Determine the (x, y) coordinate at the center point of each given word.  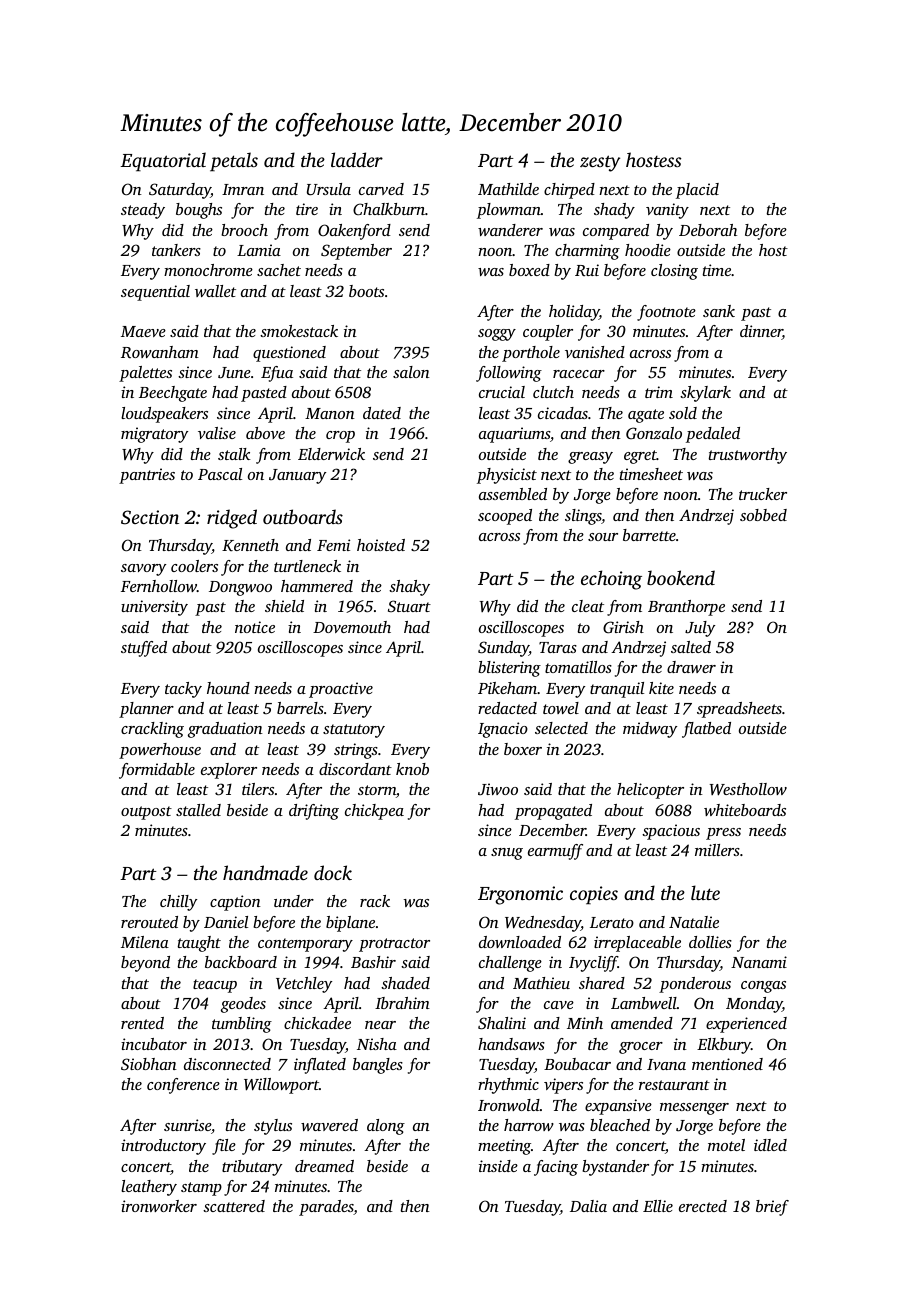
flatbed (706, 730)
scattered (234, 1206)
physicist (507, 476)
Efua (277, 374)
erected (703, 1206)
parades (326, 1208)
